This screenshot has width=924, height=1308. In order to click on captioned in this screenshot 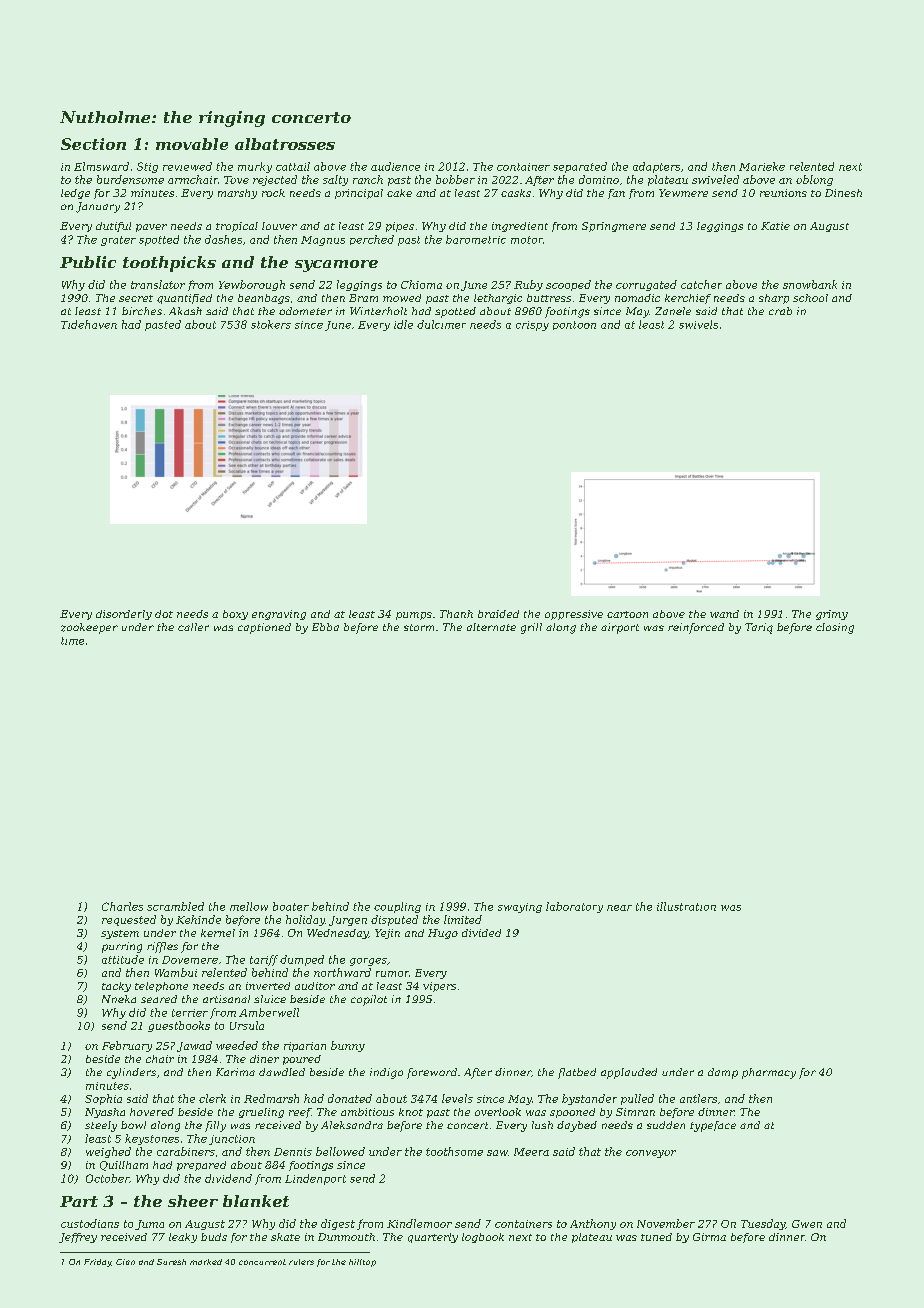, I will do `click(264, 628)`.
